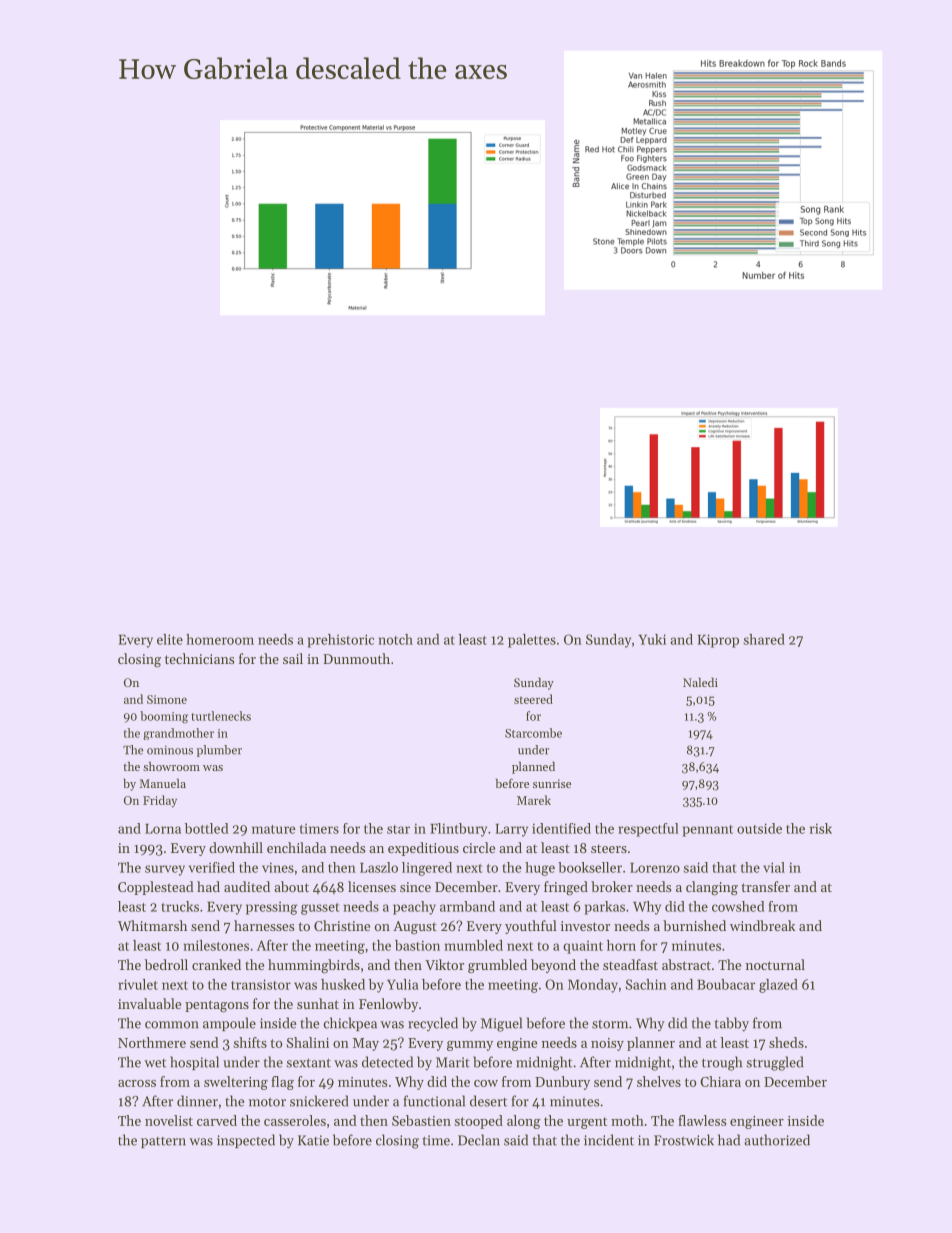 The height and width of the screenshot is (1233, 952). I want to click on wet, so click(155, 1063).
